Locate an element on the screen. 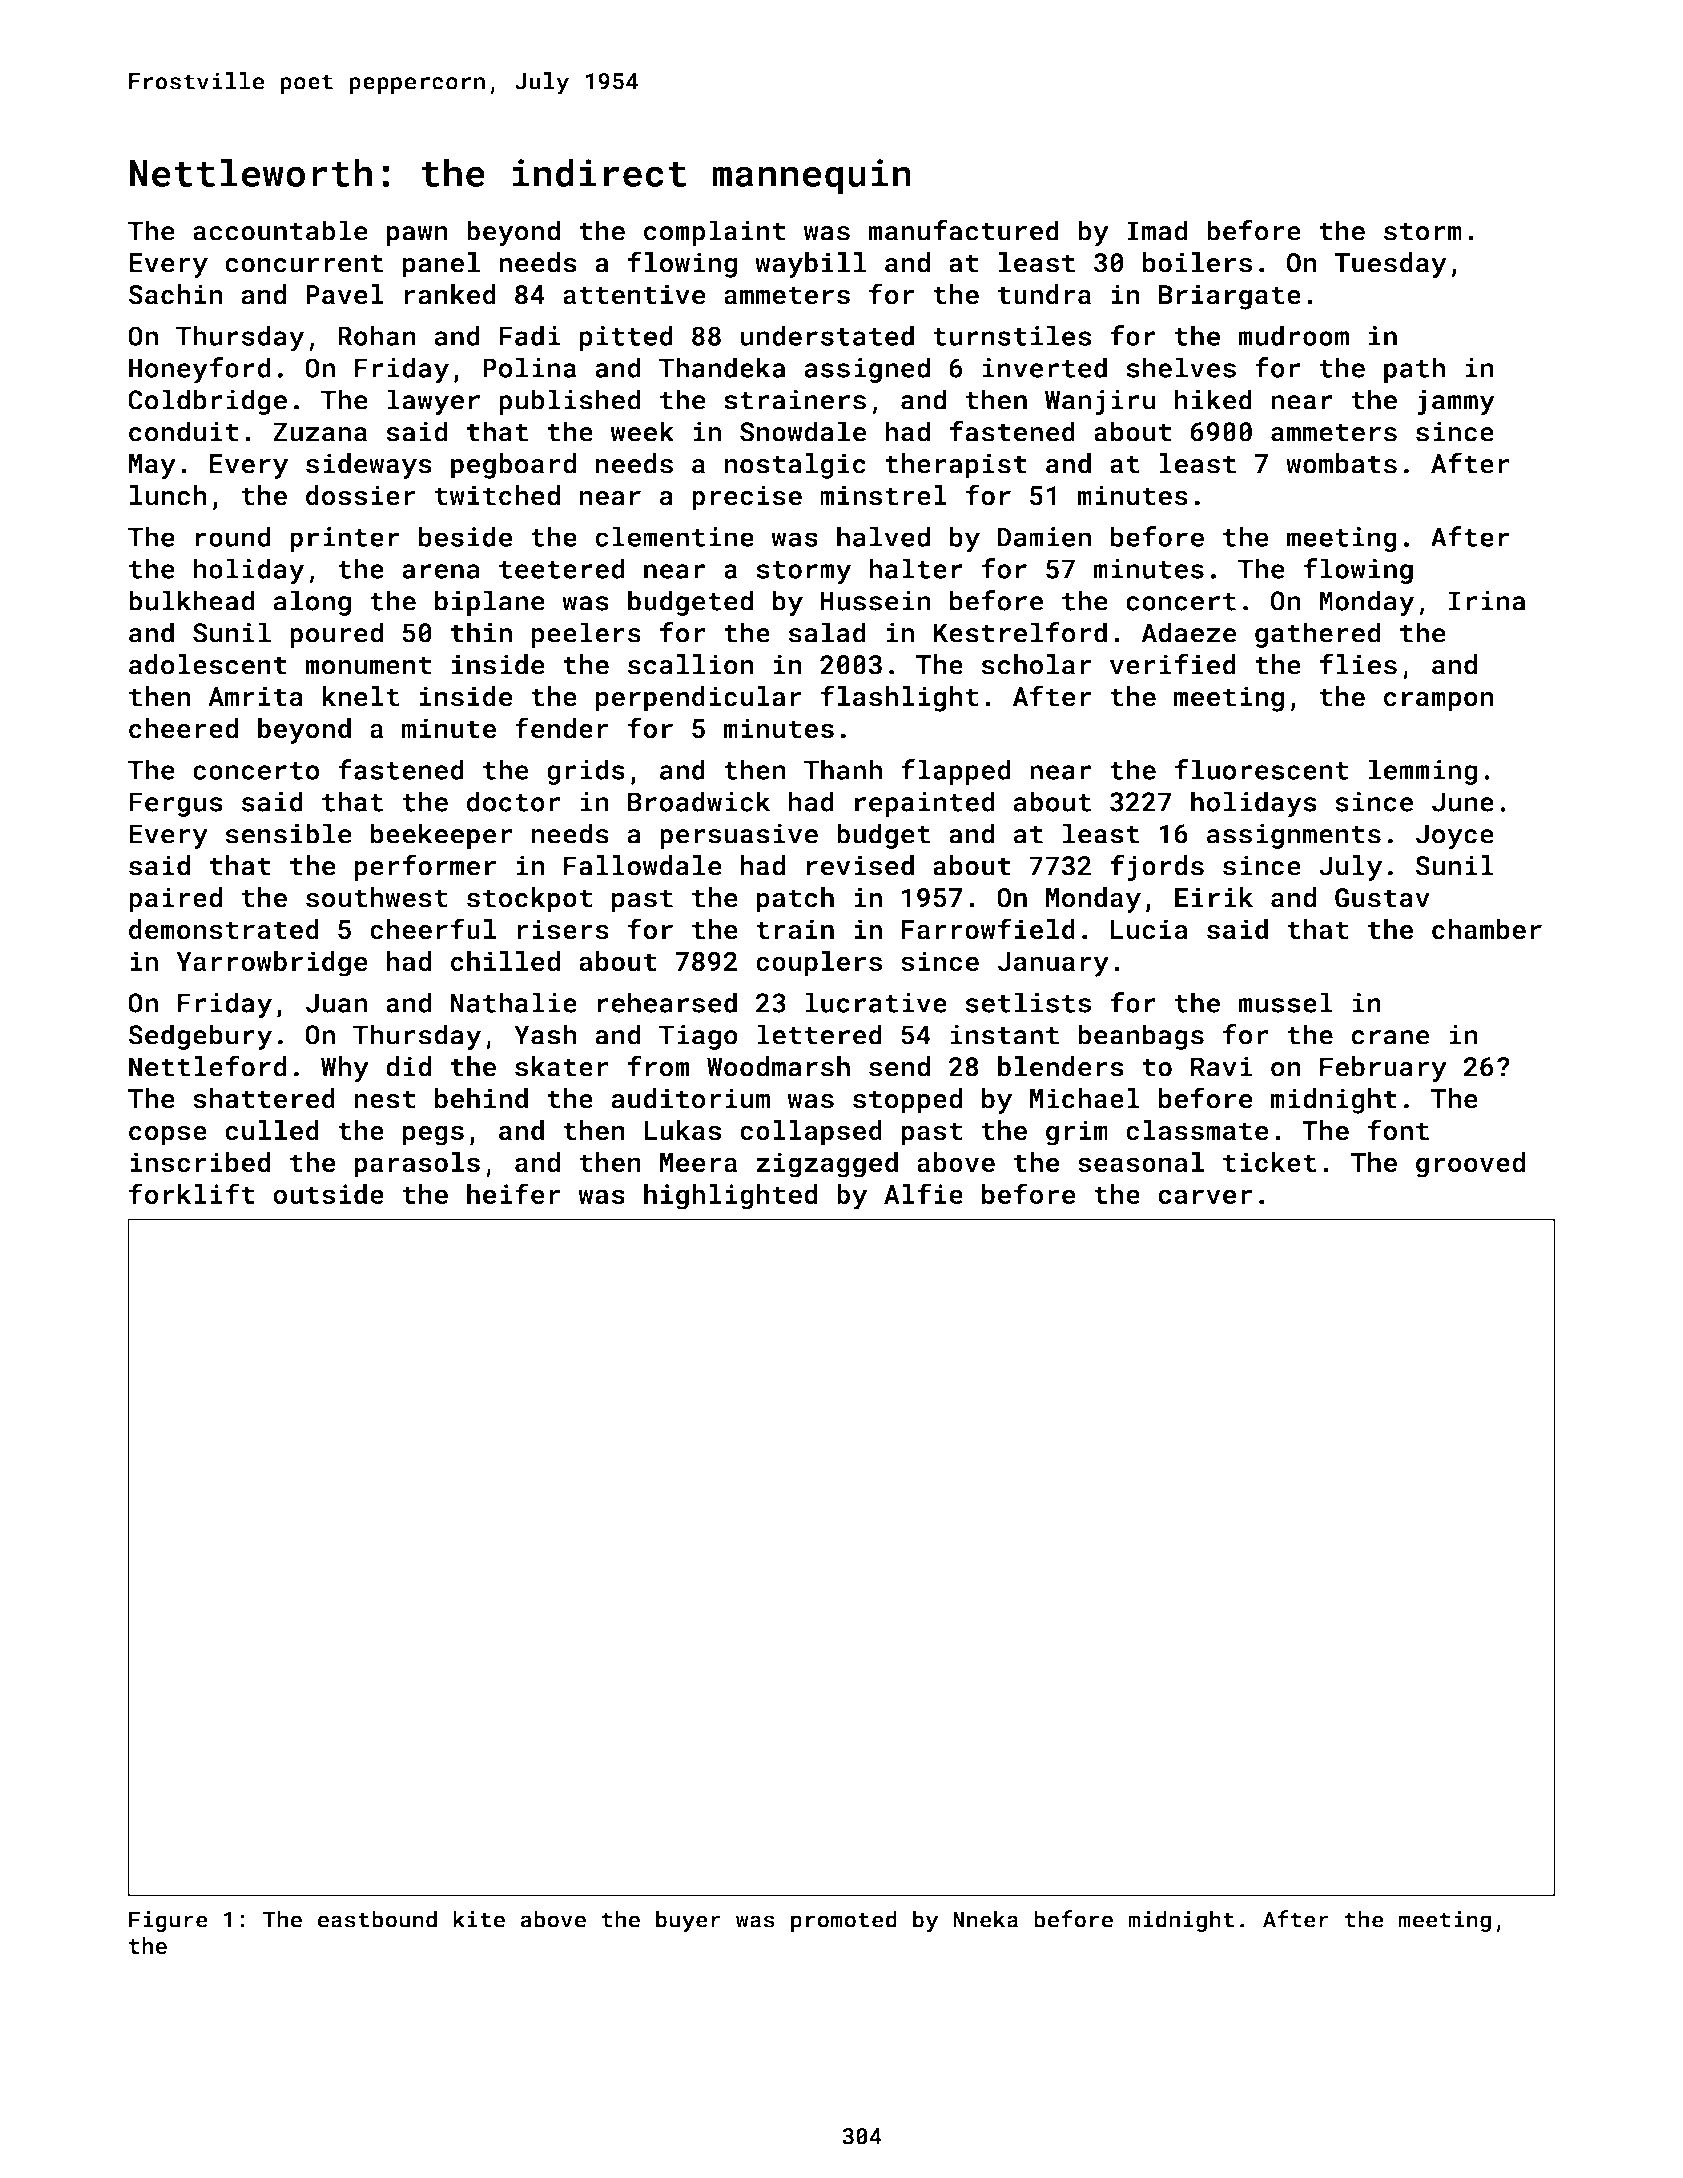 This screenshot has height=2178, width=1683. knelt is located at coordinates (361, 696).
